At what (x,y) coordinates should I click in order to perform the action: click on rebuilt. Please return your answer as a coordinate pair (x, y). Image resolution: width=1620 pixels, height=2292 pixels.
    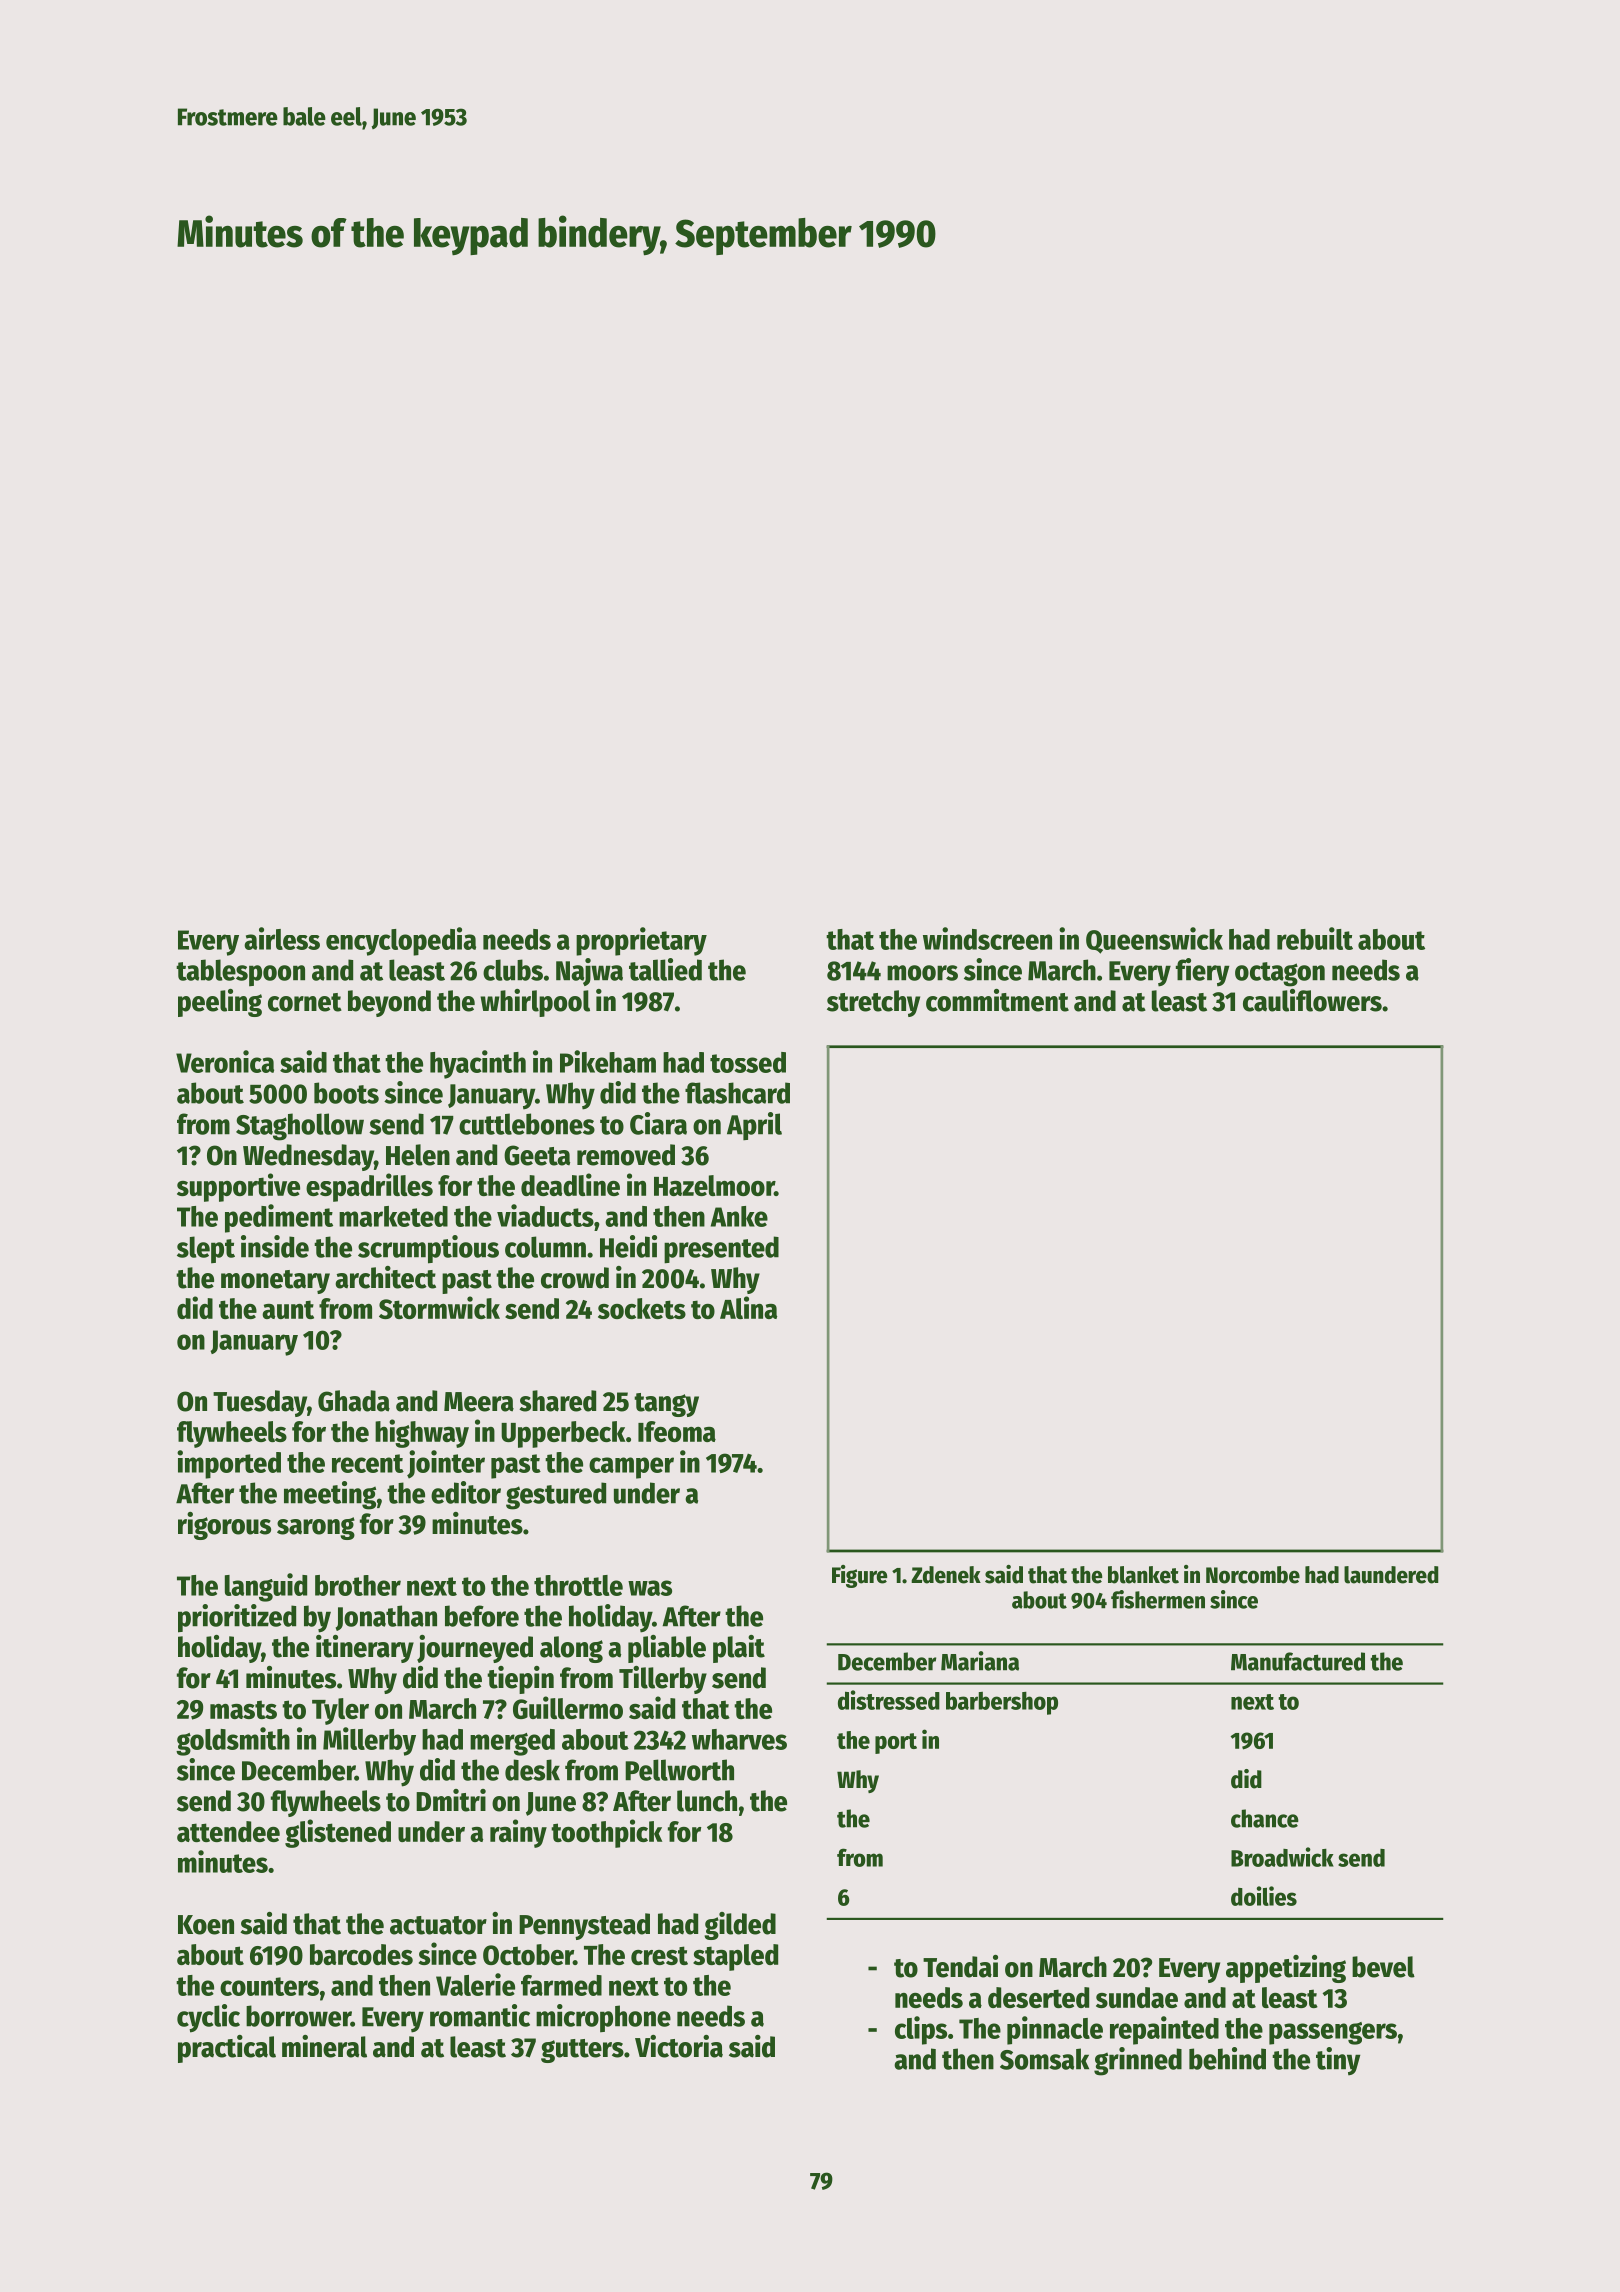
    Looking at the image, I should click on (1315, 938).
